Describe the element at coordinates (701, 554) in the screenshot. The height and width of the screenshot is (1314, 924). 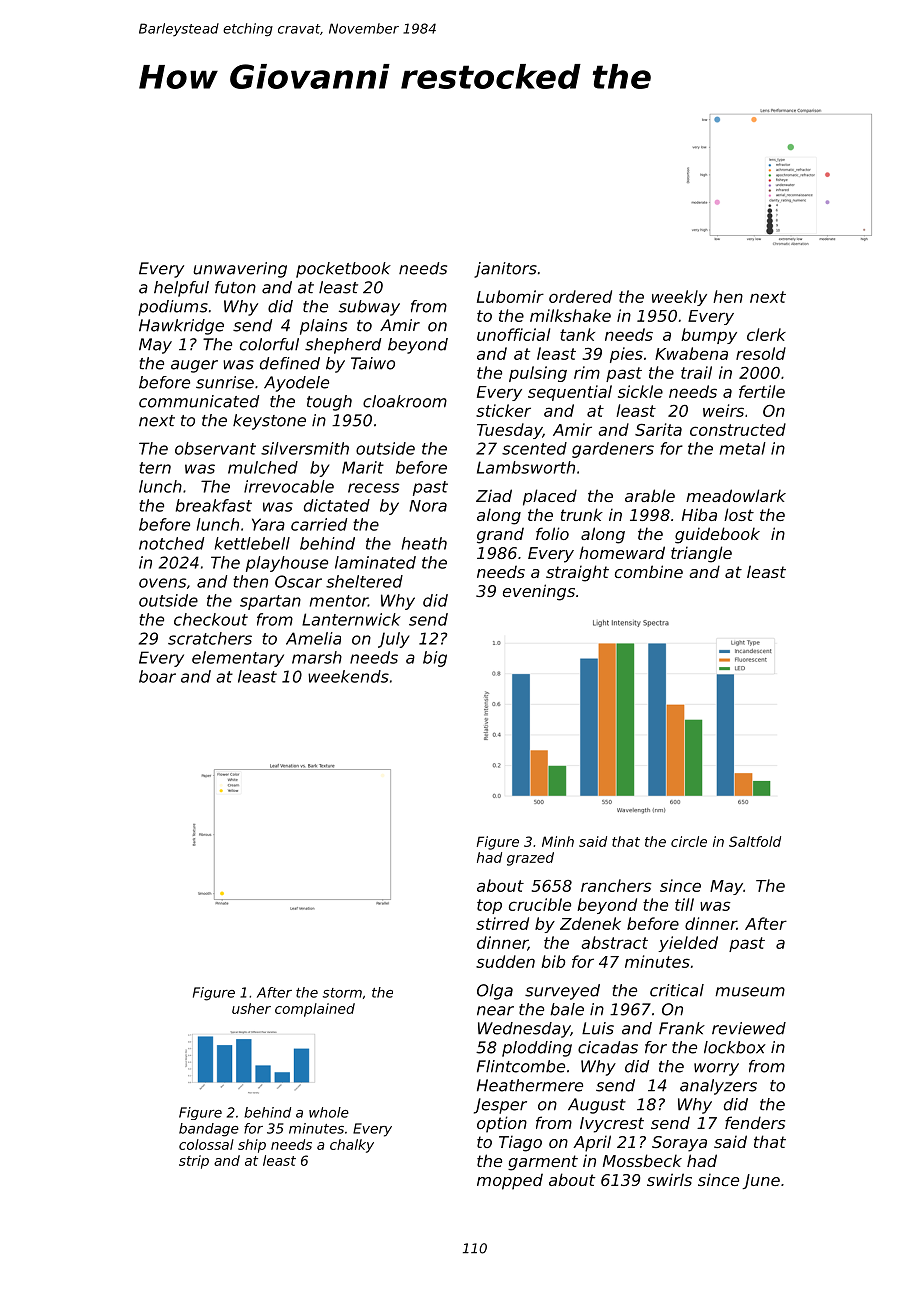
I see `triangle` at that location.
